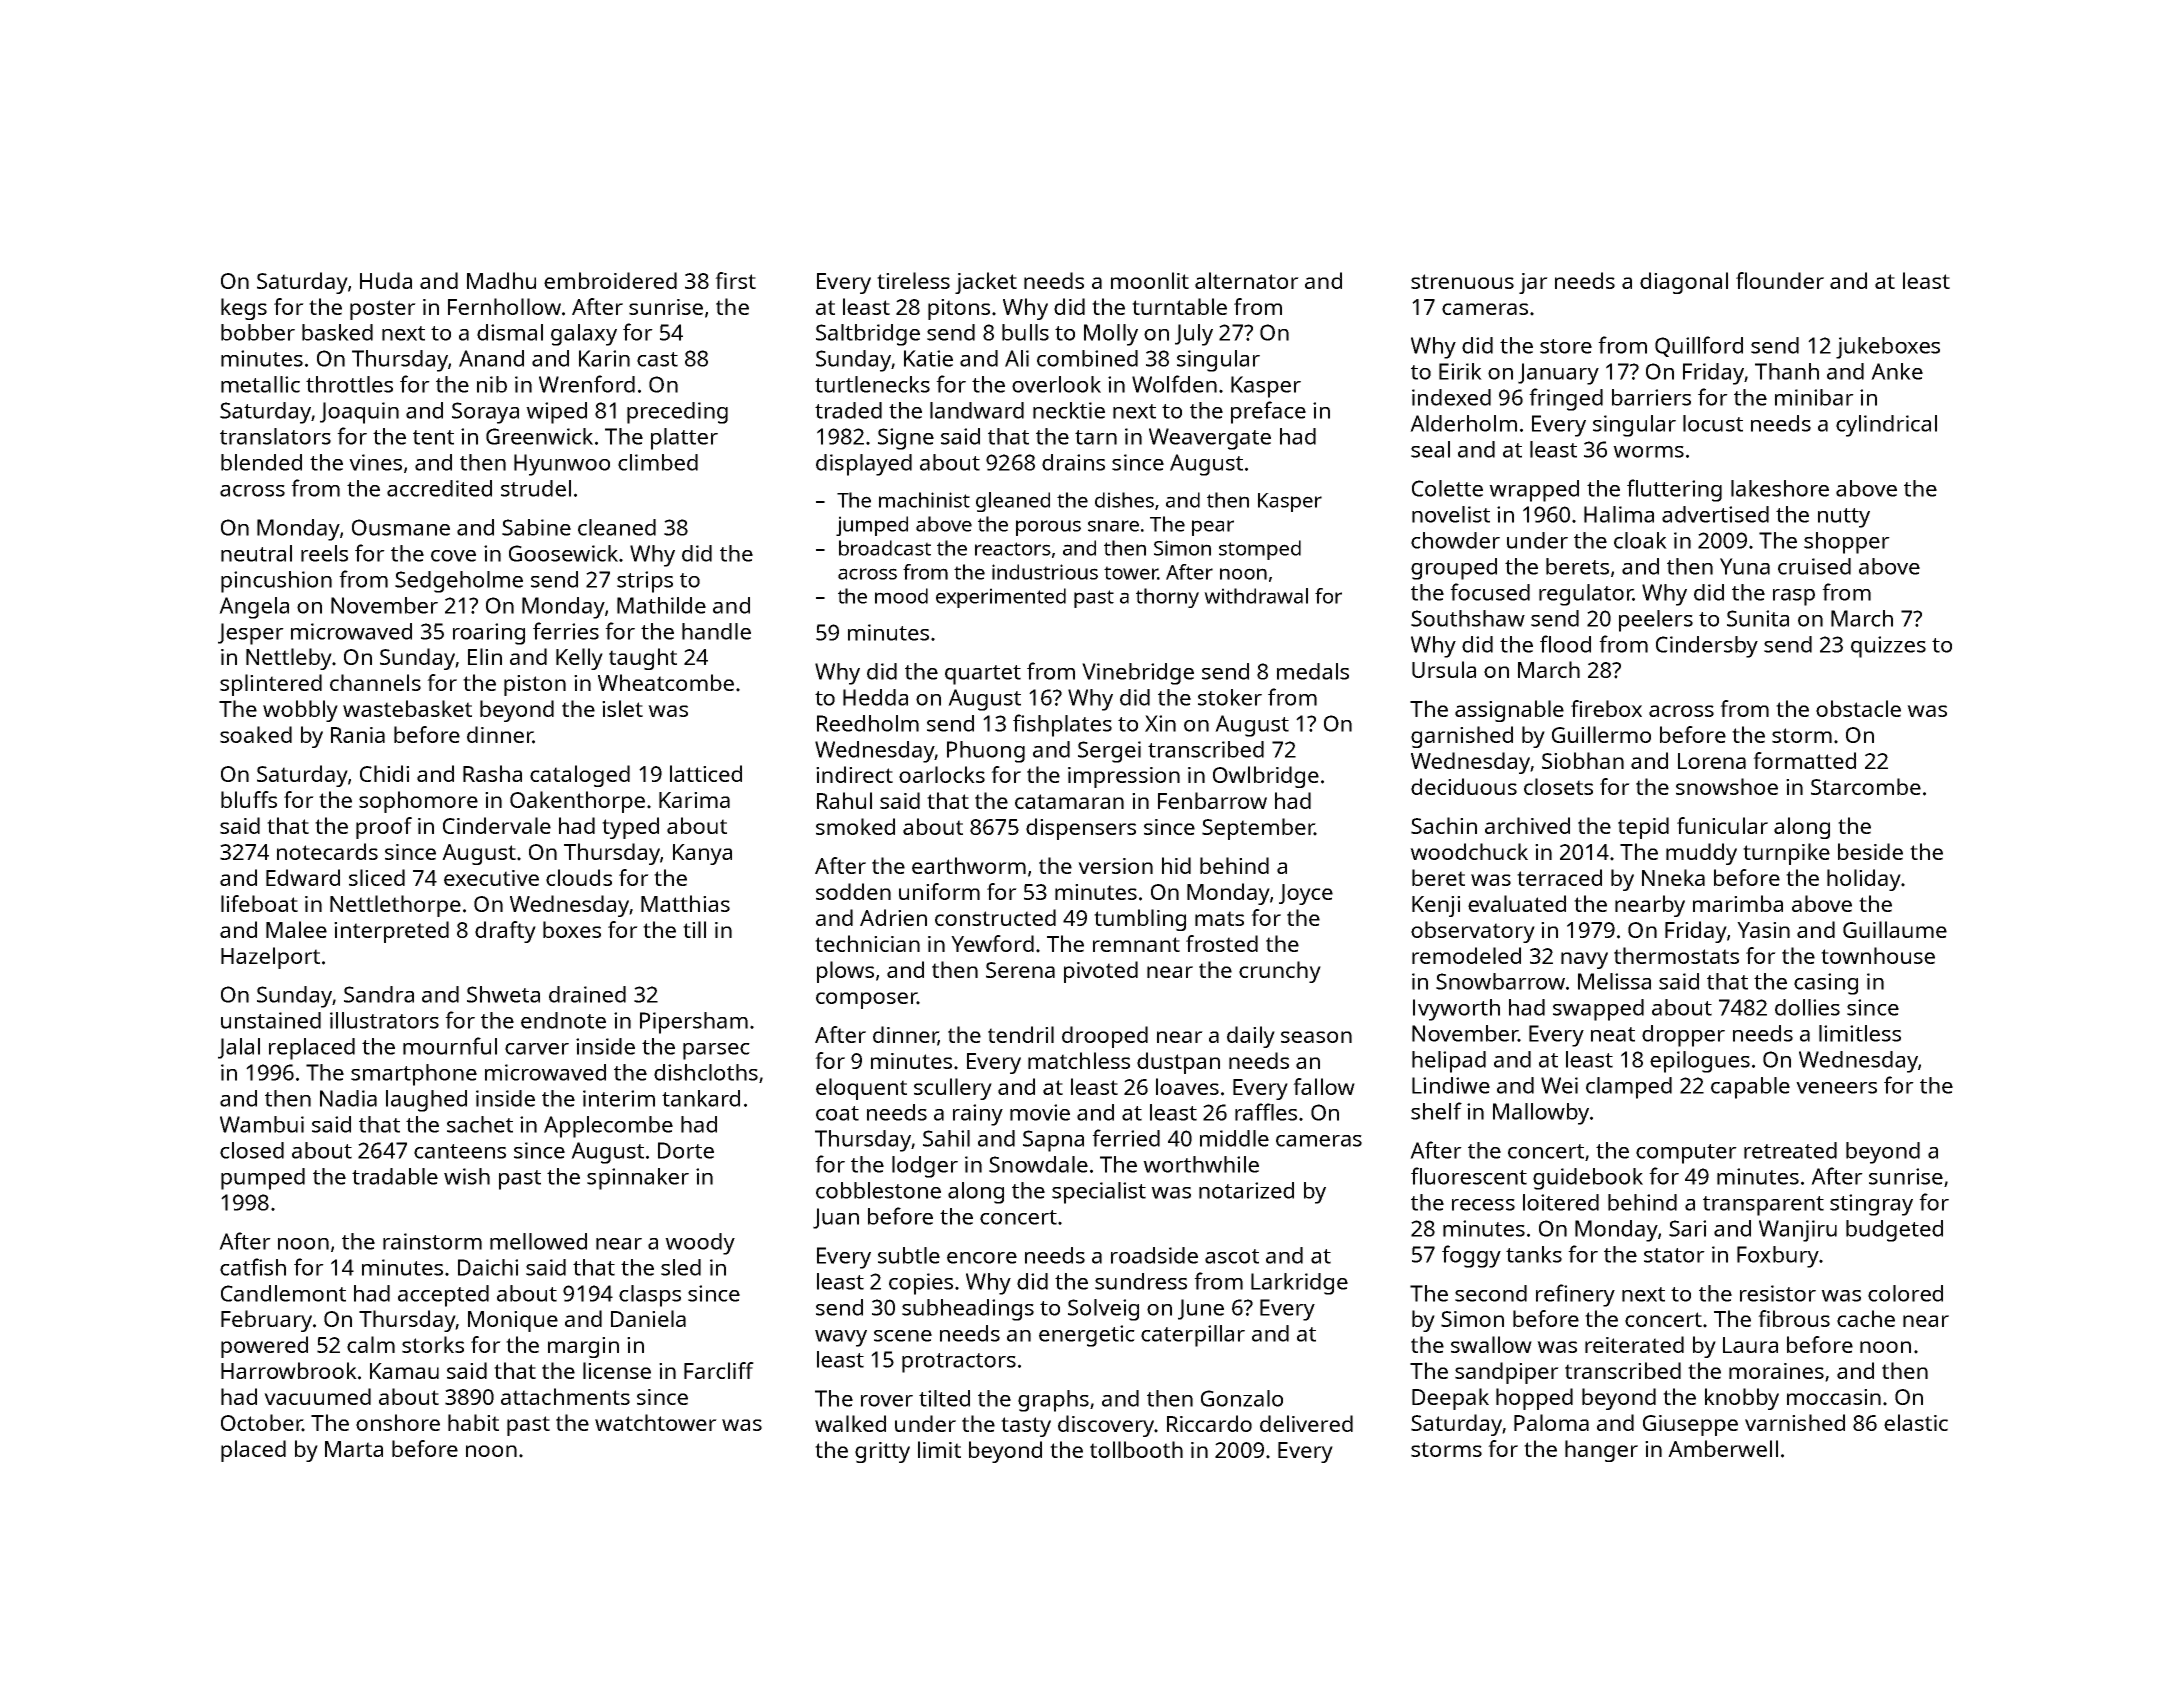  I want to click on thorny, so click(1167, 598).
